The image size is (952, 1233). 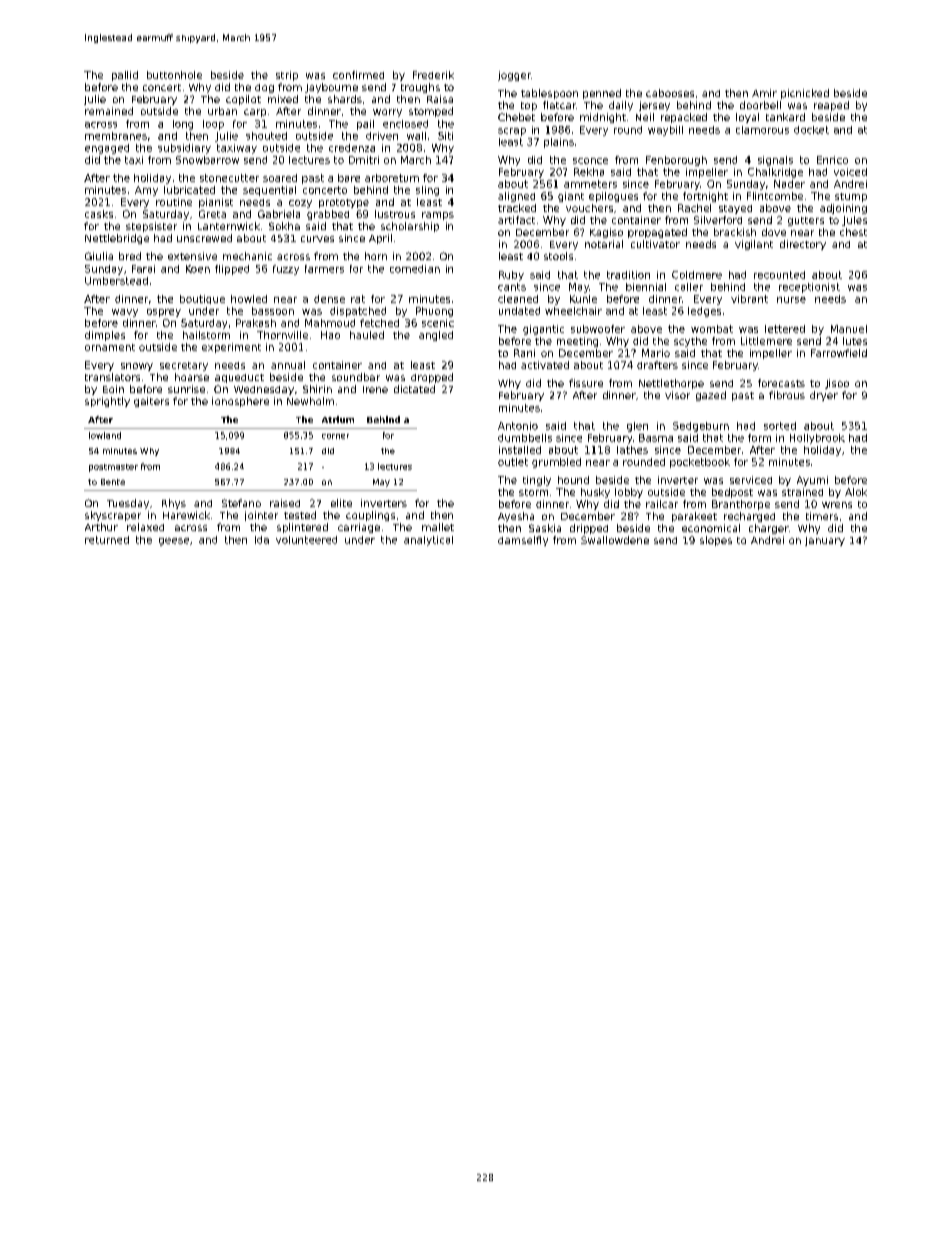 I want to click on voiced, so click(x=850, y=172).
